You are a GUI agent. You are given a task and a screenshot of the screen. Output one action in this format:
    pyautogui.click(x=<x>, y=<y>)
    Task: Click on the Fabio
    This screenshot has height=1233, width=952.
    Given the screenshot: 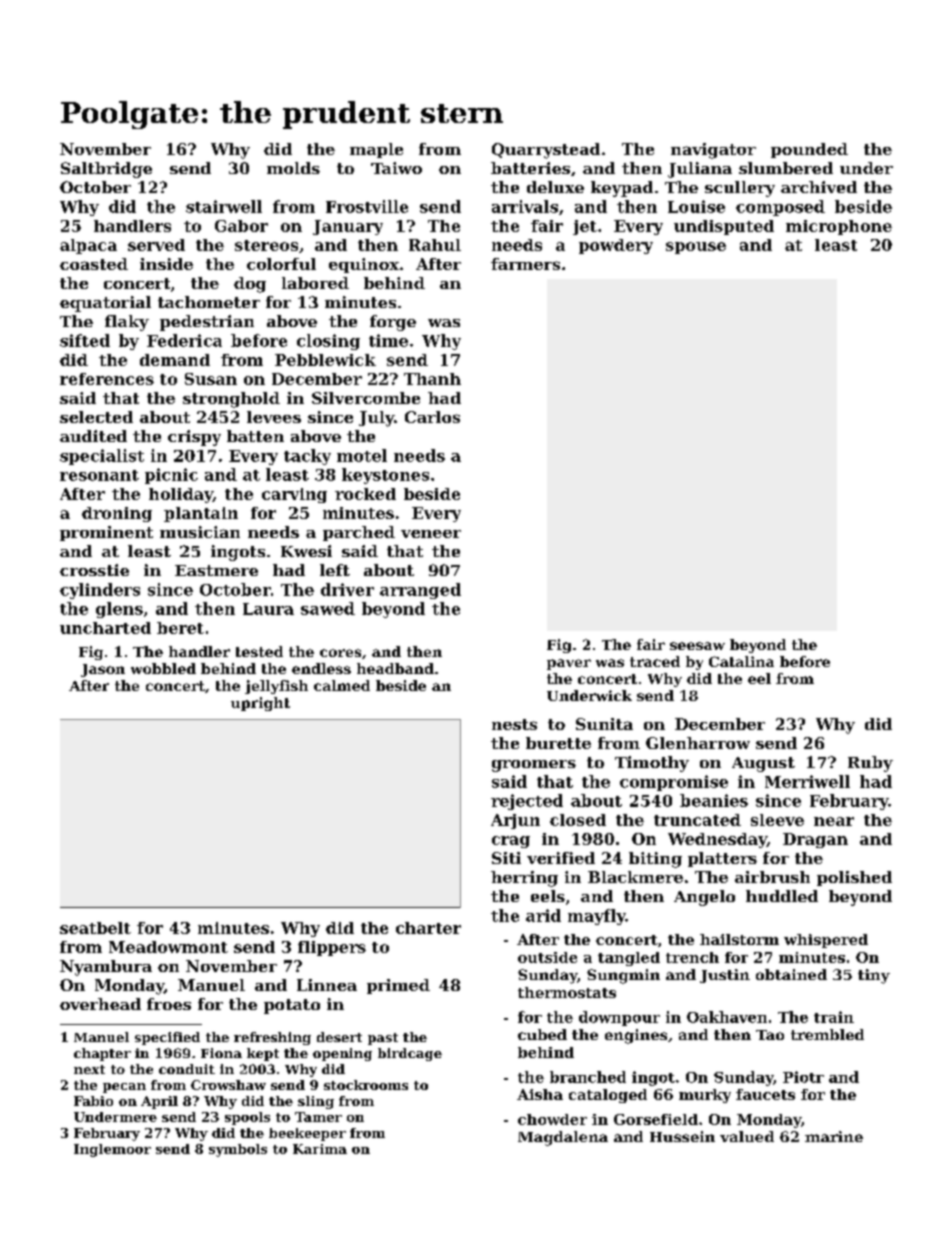 What is the action you would take?
    pyautogui.click(x=93, y=1101)
